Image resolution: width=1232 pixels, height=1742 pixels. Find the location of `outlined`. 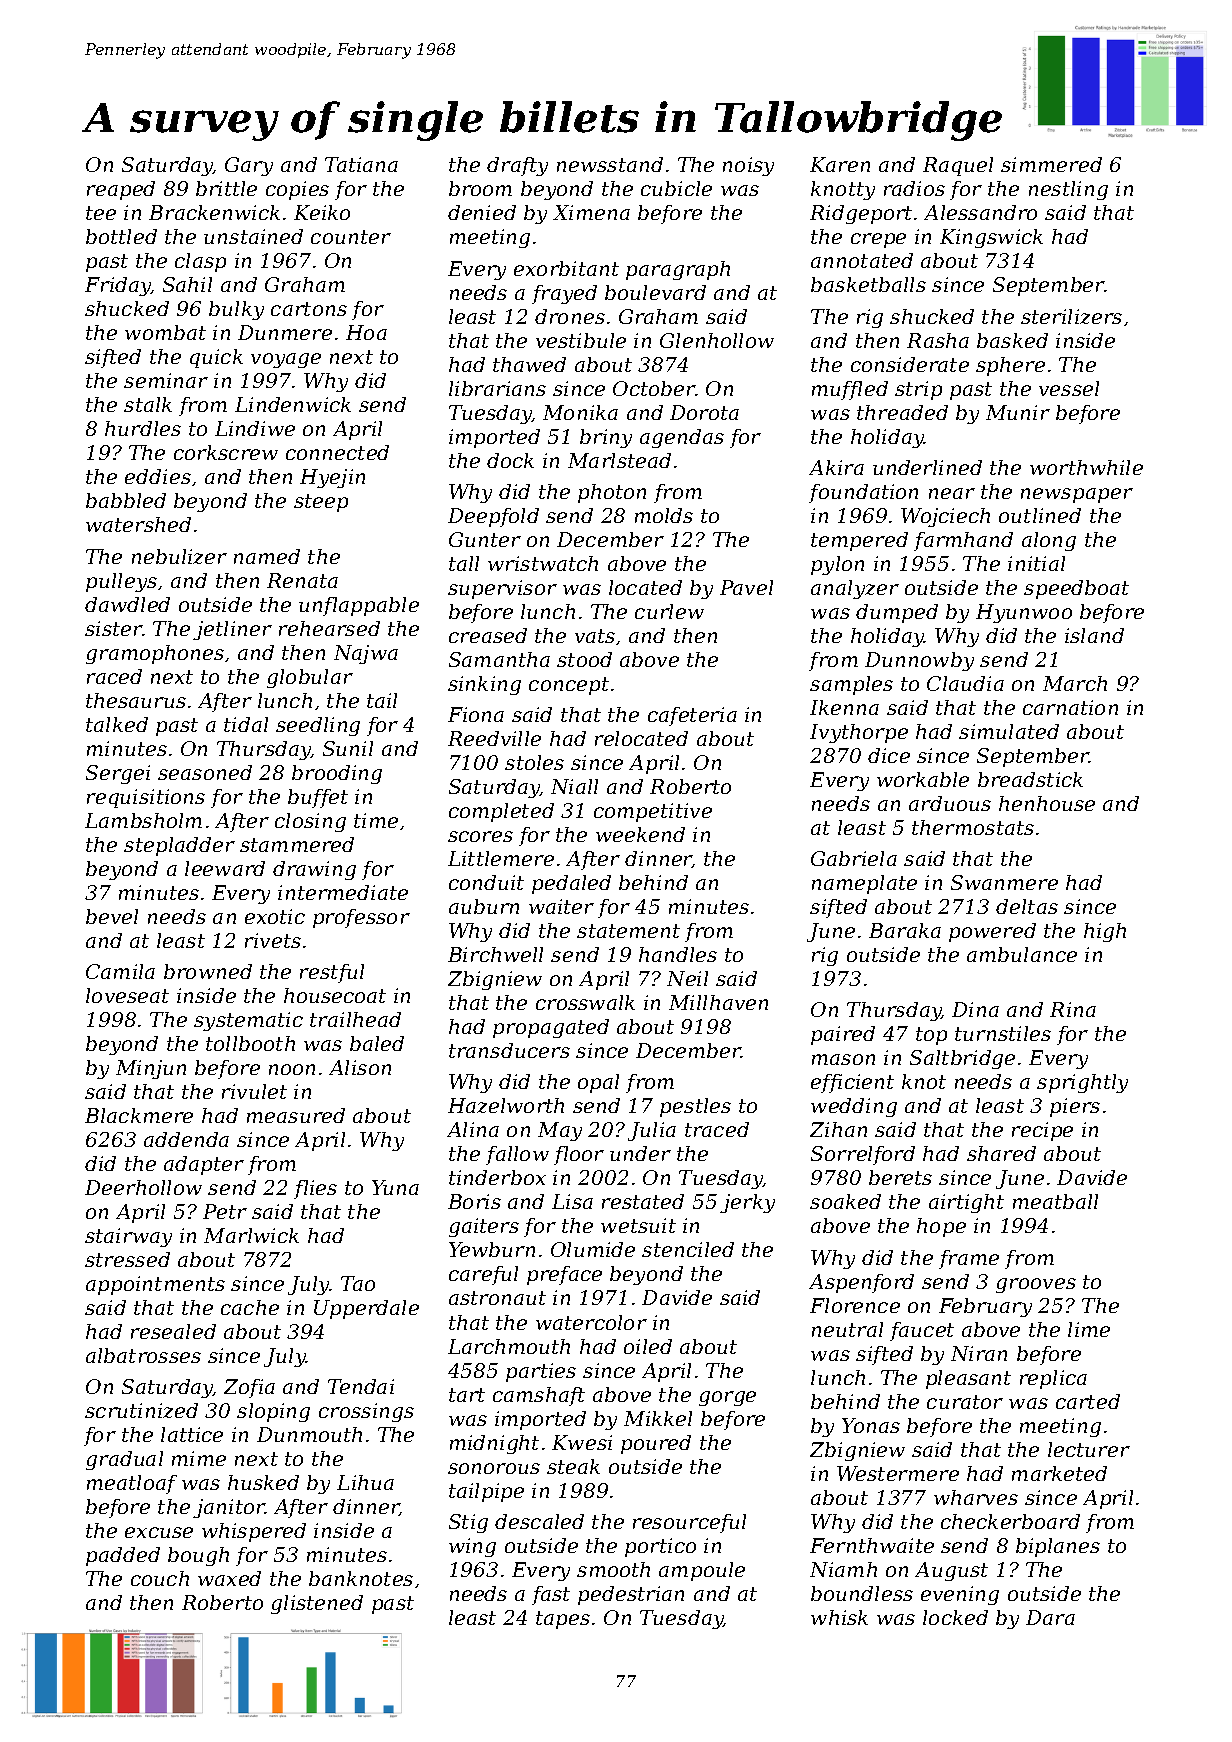

outlined is located at coordinates (1040, 515).
